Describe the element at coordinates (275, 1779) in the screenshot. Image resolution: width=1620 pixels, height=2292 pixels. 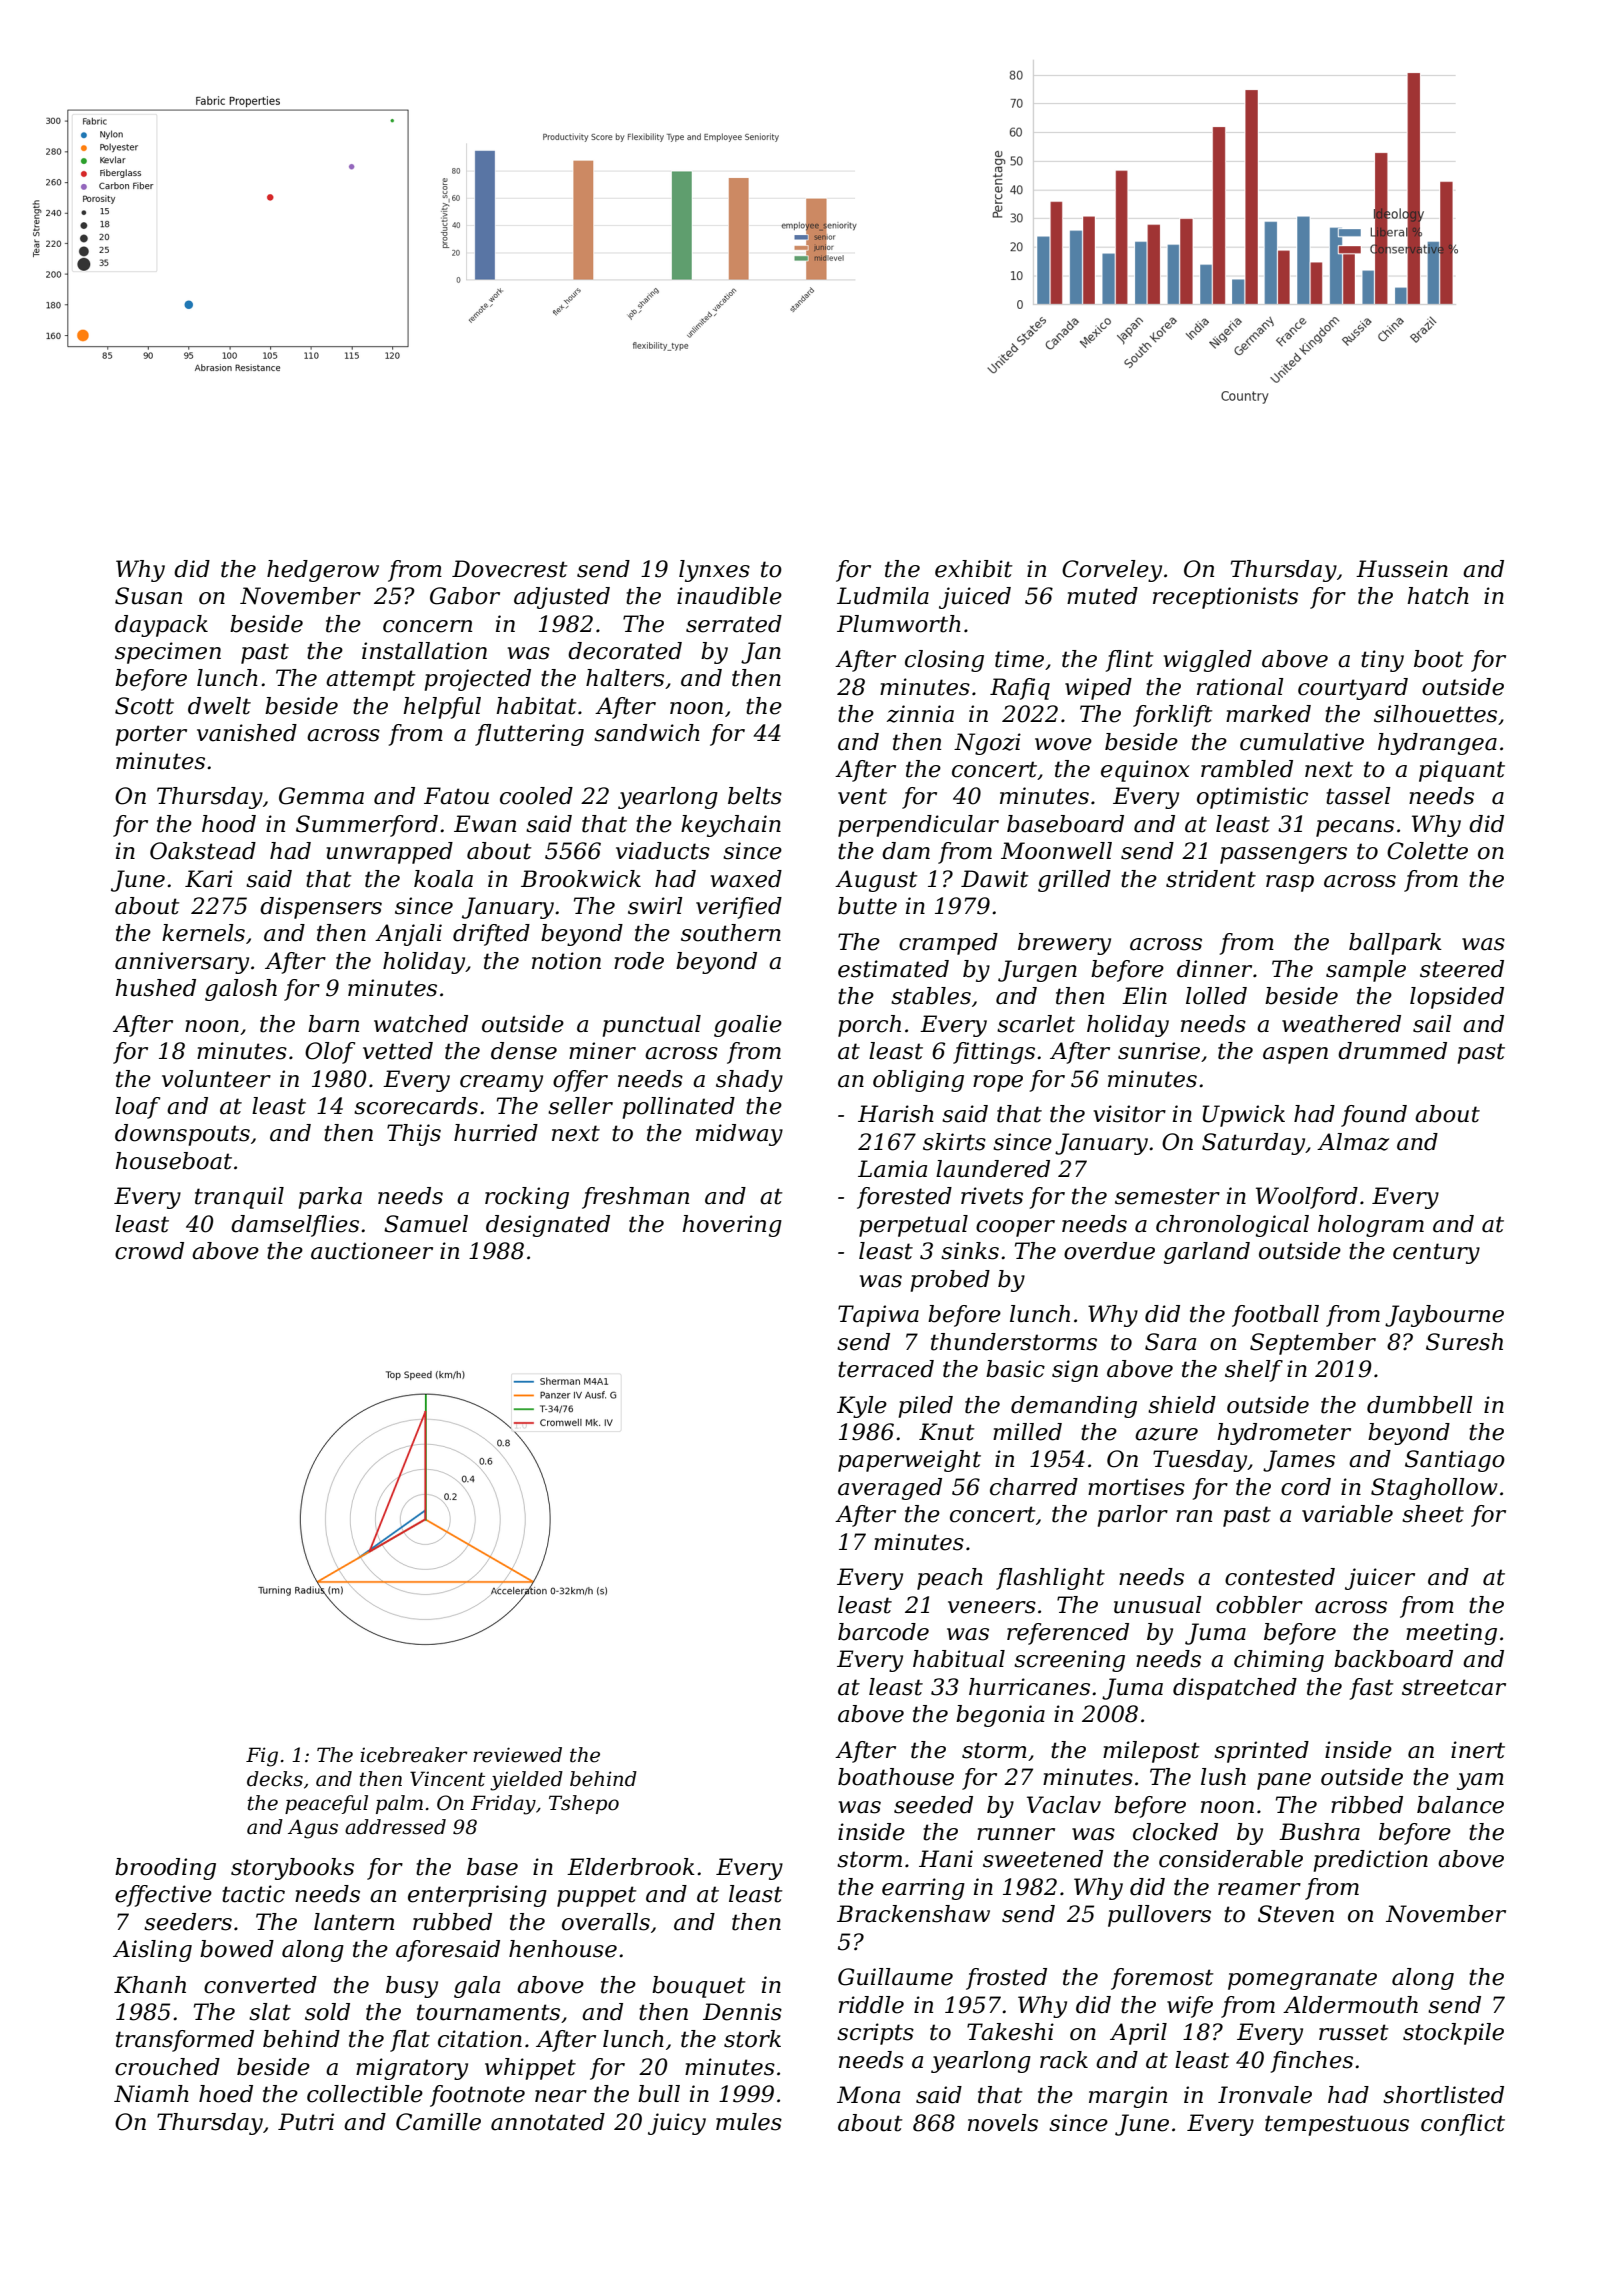
I see `decks` at that location.
